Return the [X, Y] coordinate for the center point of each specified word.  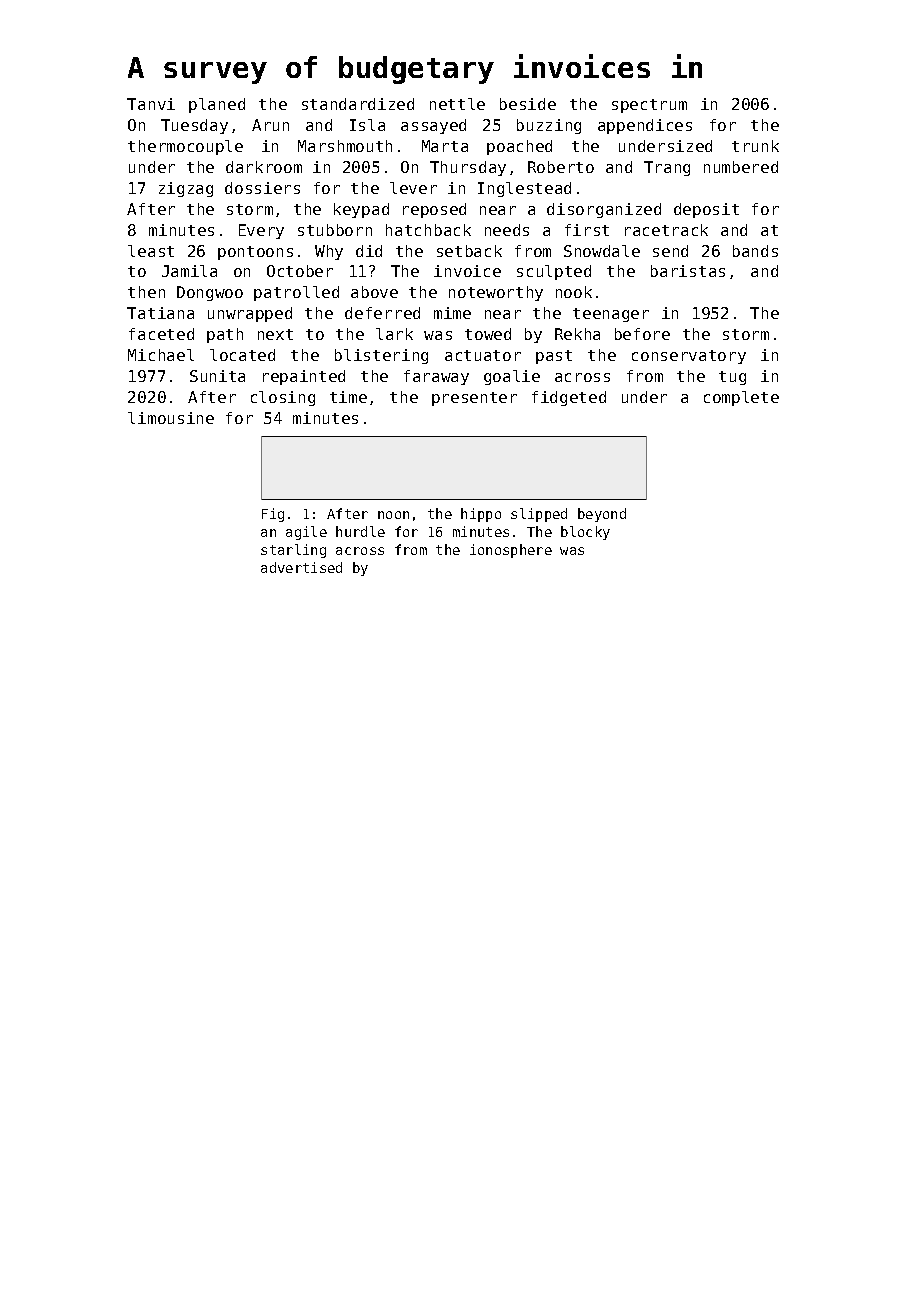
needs [507, 230]
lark [394, 334]
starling [293, 551]
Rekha [577, 334]
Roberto [561, 167]
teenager [611, 315]
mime [452, 313]
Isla [367, 125]
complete [741, 398]
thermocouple [185, 147]
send [670, 251]
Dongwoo [210, 293]
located [242, 355]
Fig [273, 515]
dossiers [262, 188]
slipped [539, 515]
